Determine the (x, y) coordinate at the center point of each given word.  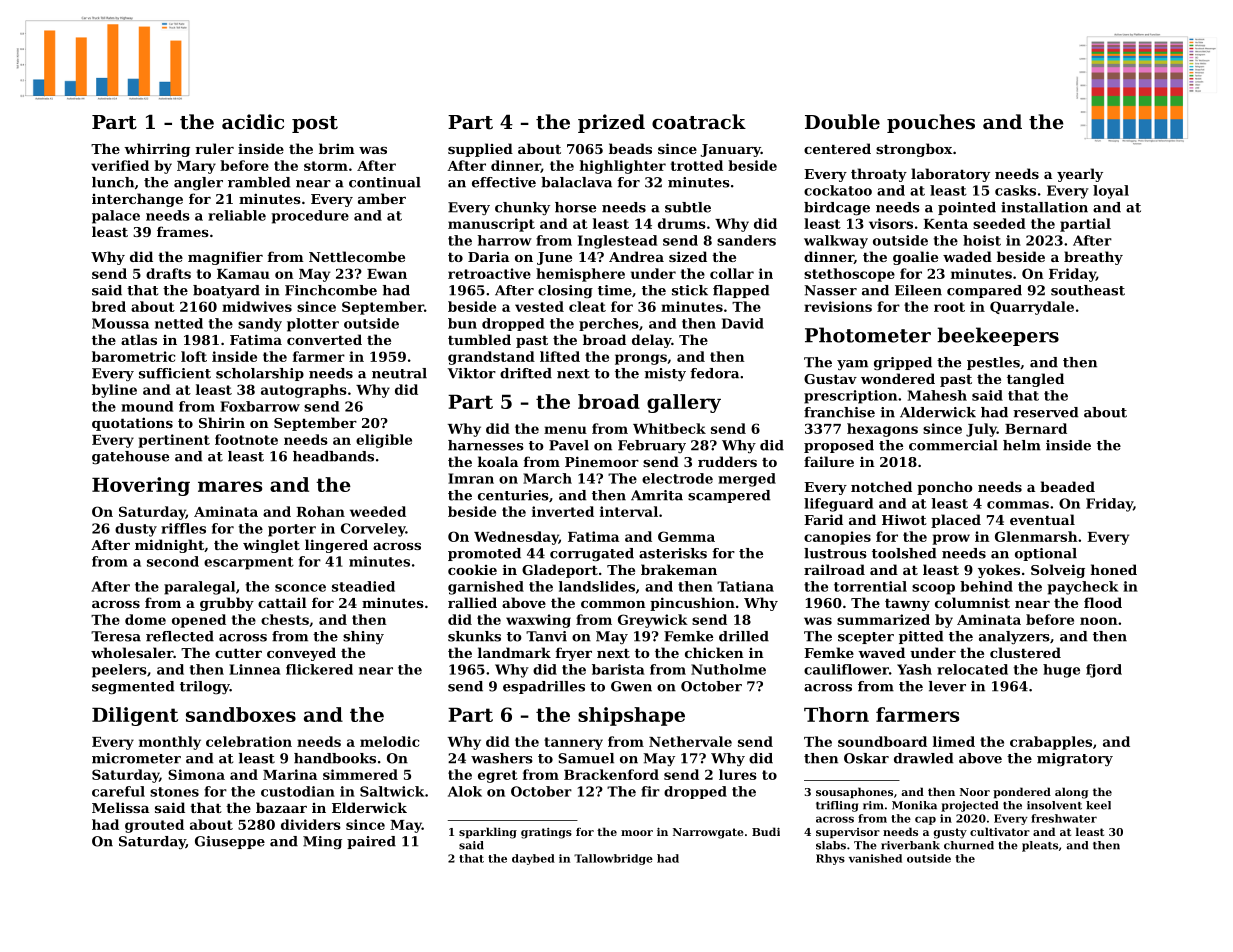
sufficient (175, 373)
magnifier (225, 258)
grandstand (491, 358)
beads (630, 148)
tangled (1035, 380)
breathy (1093, 258)
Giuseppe (230, 842)
